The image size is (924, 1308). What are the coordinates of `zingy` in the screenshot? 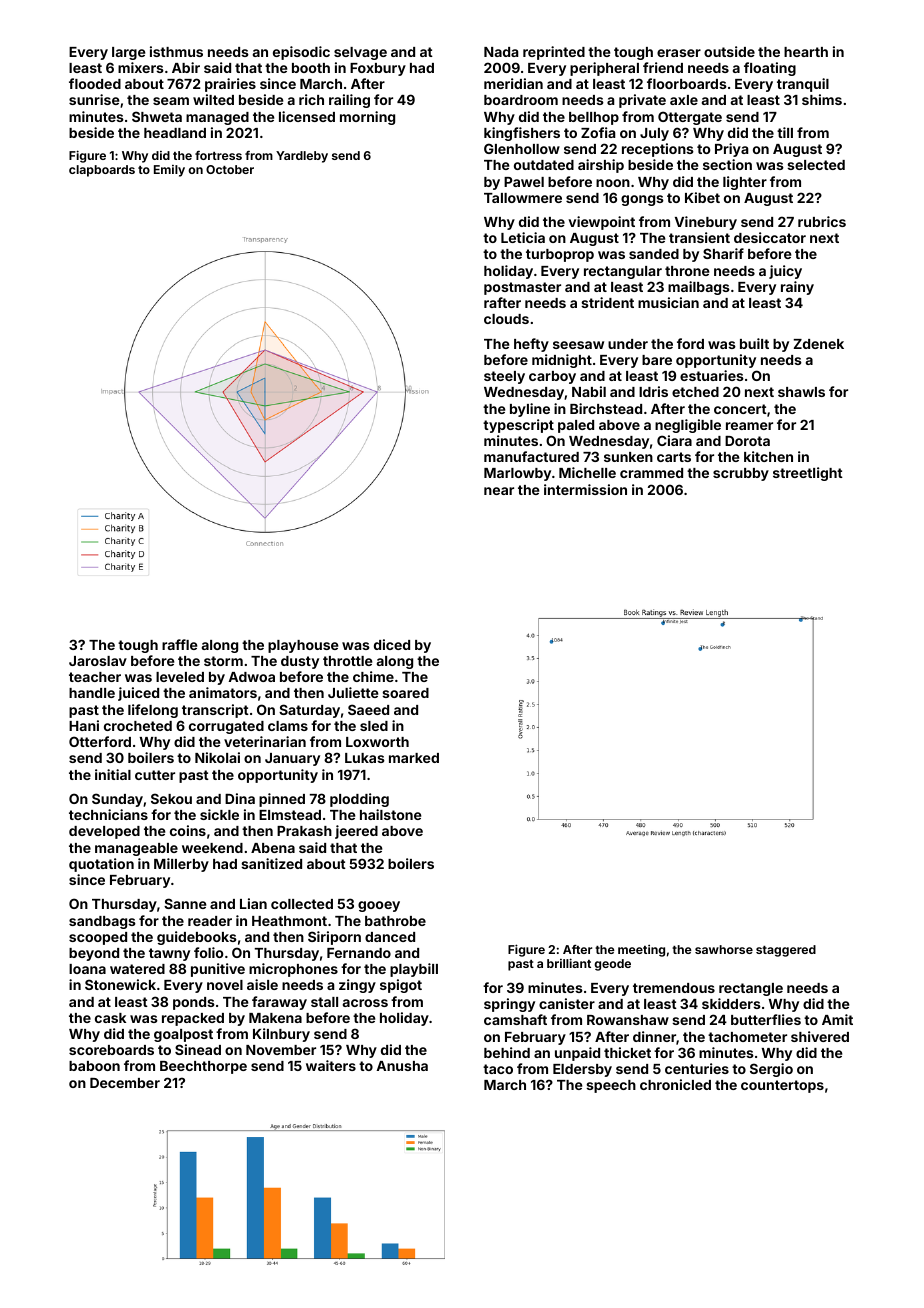 It's located at (357, 986).
